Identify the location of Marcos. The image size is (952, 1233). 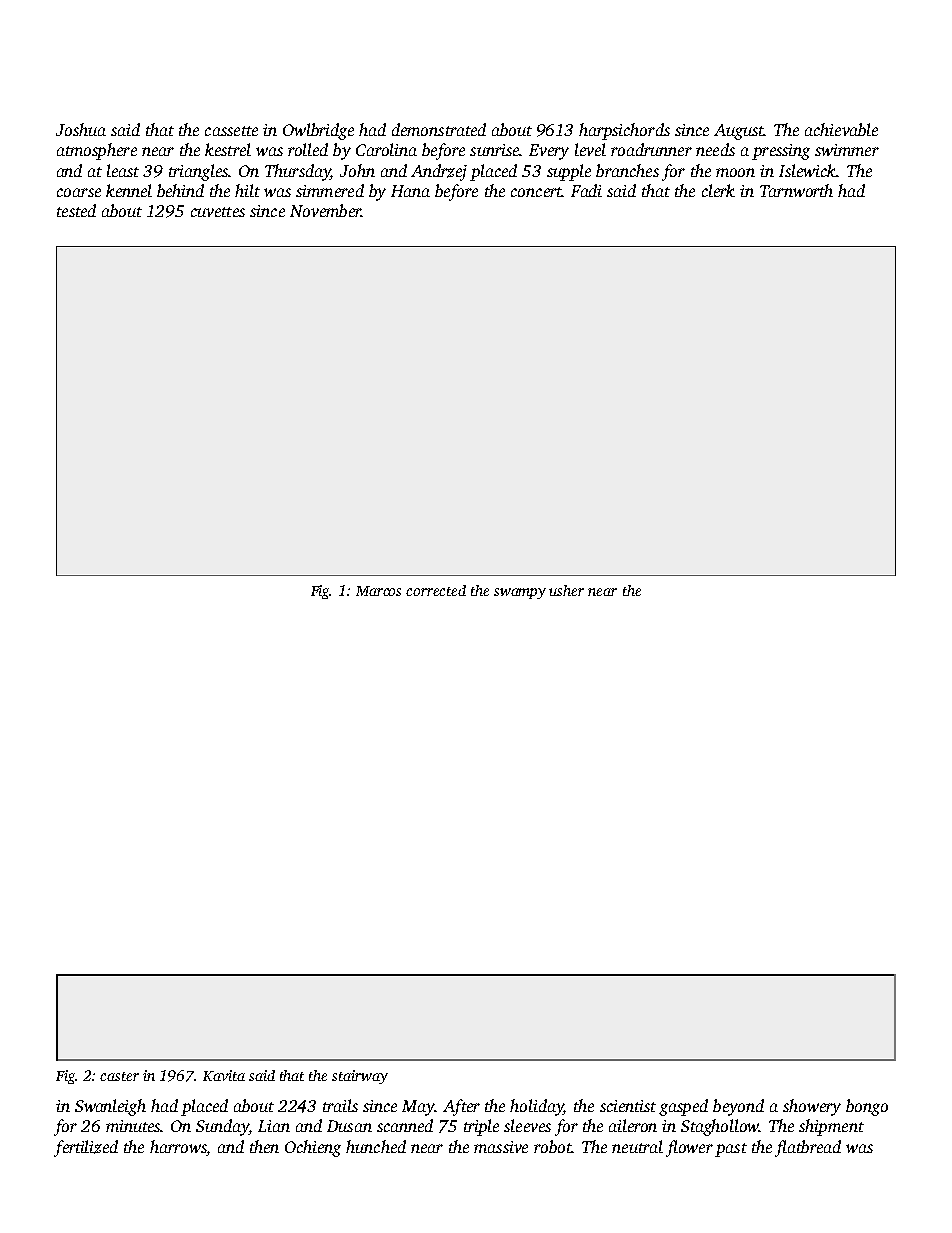
(378, 591).
